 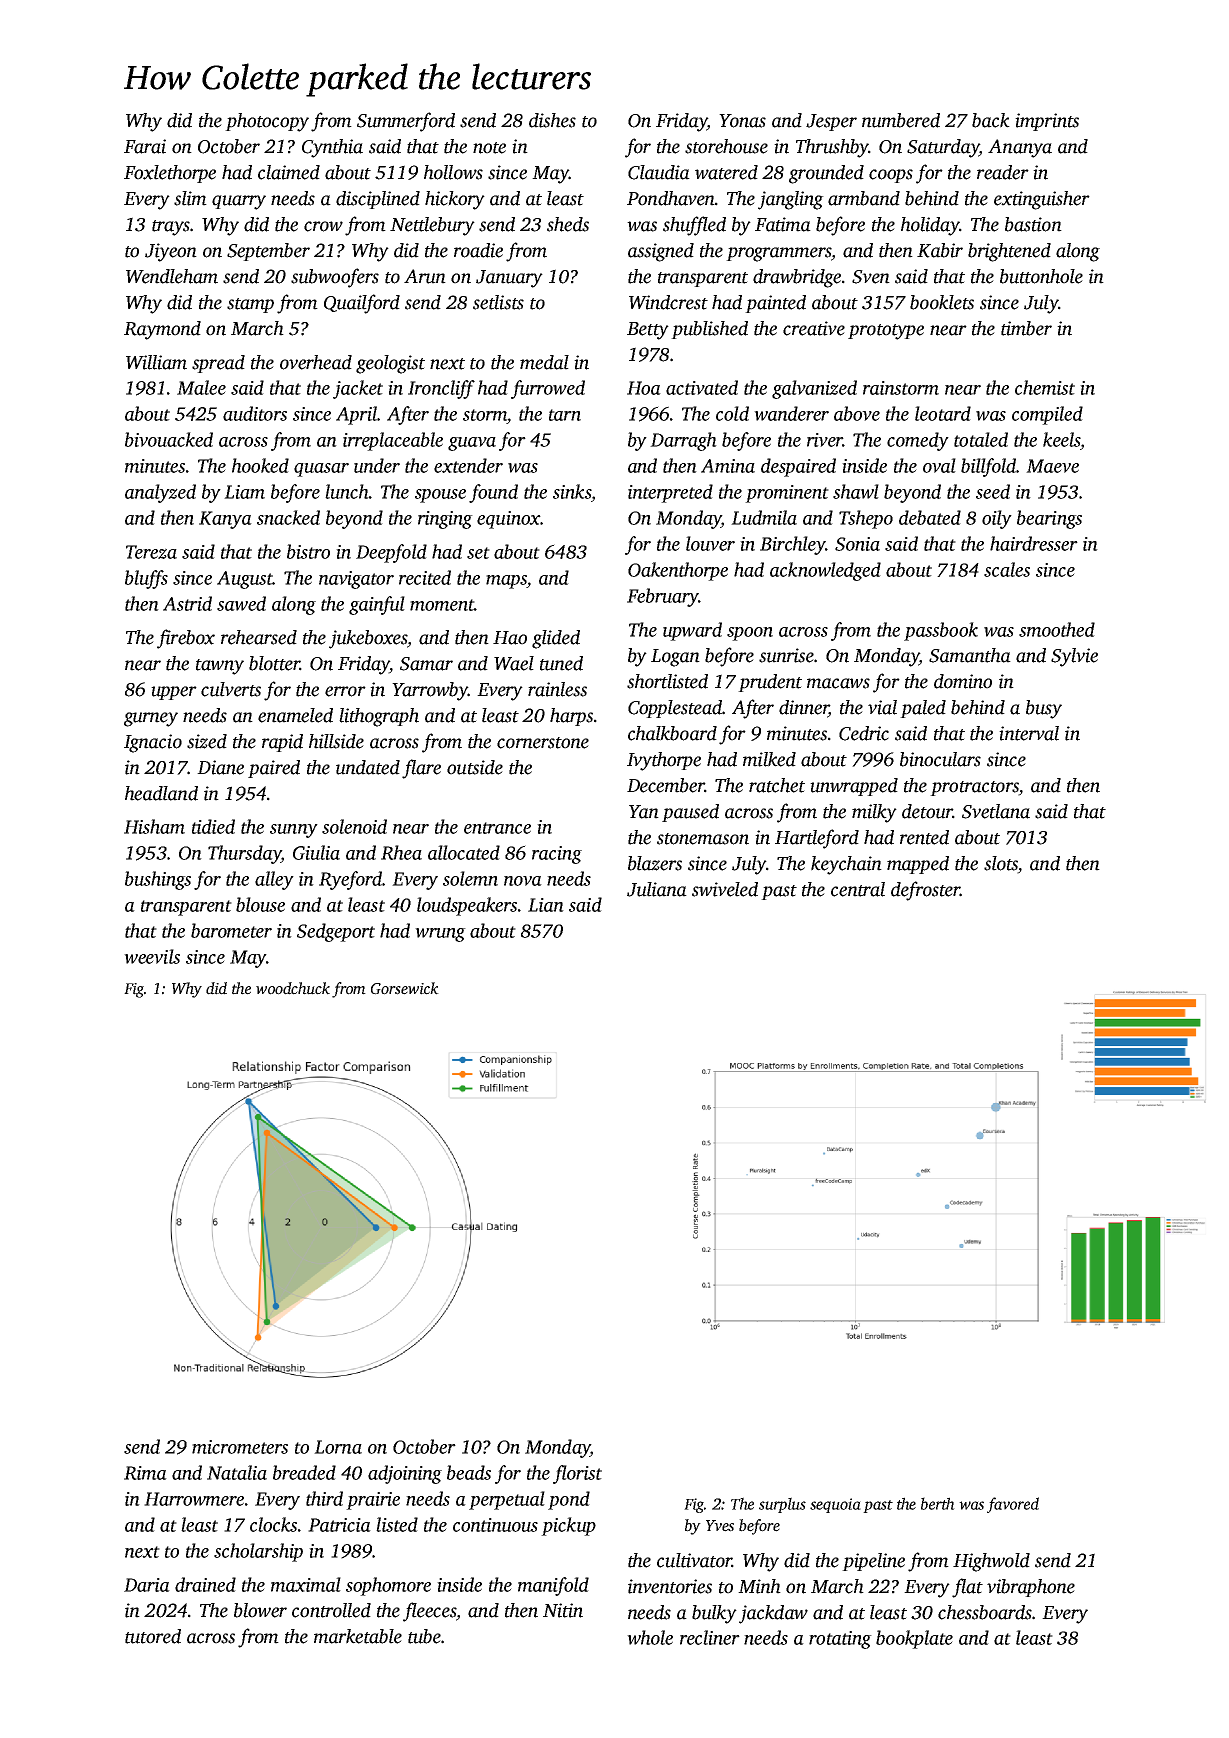 I want to click on cornerstone, so click(x=543, y=743).
